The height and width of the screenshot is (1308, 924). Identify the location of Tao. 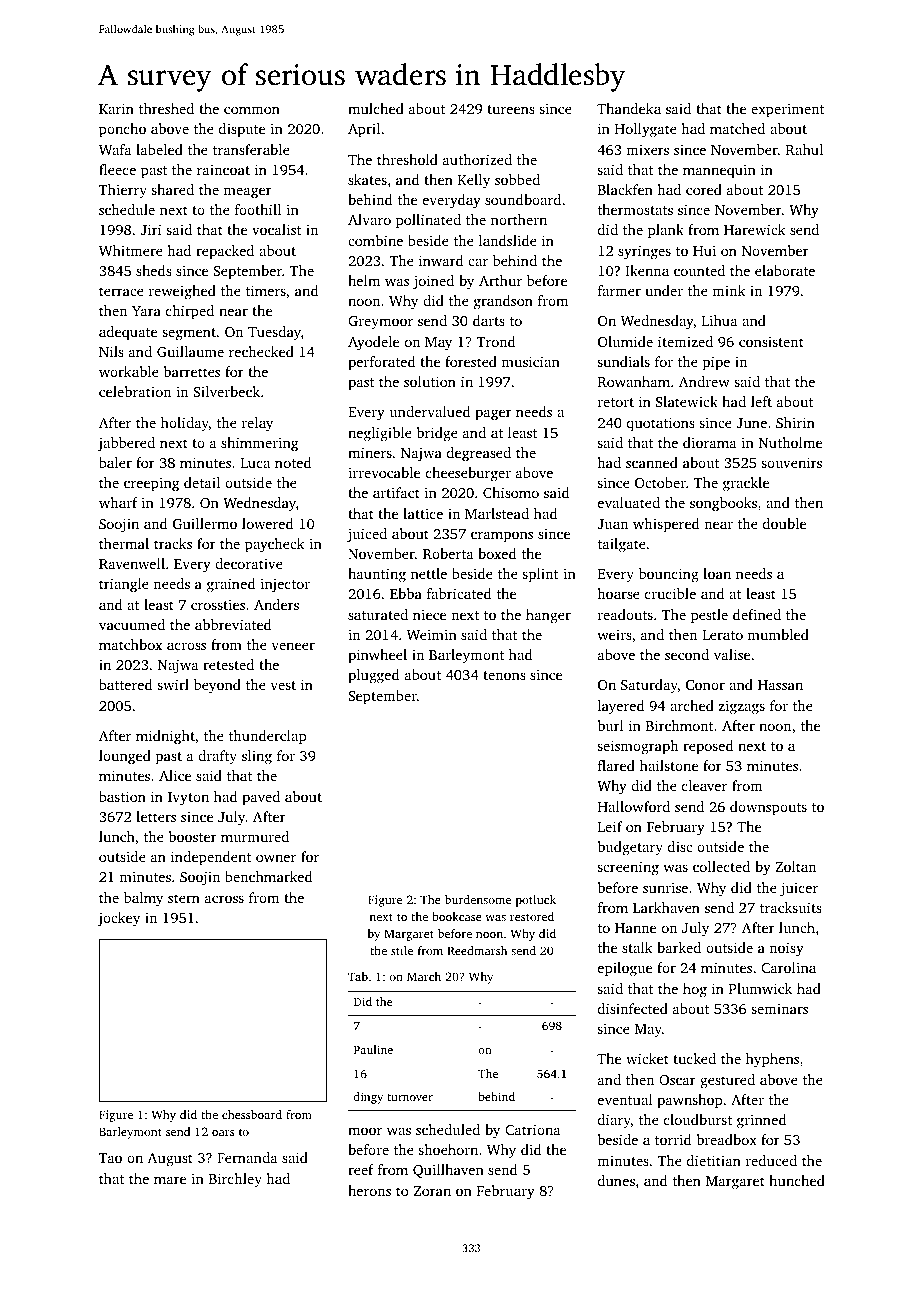
(110, 1158).
